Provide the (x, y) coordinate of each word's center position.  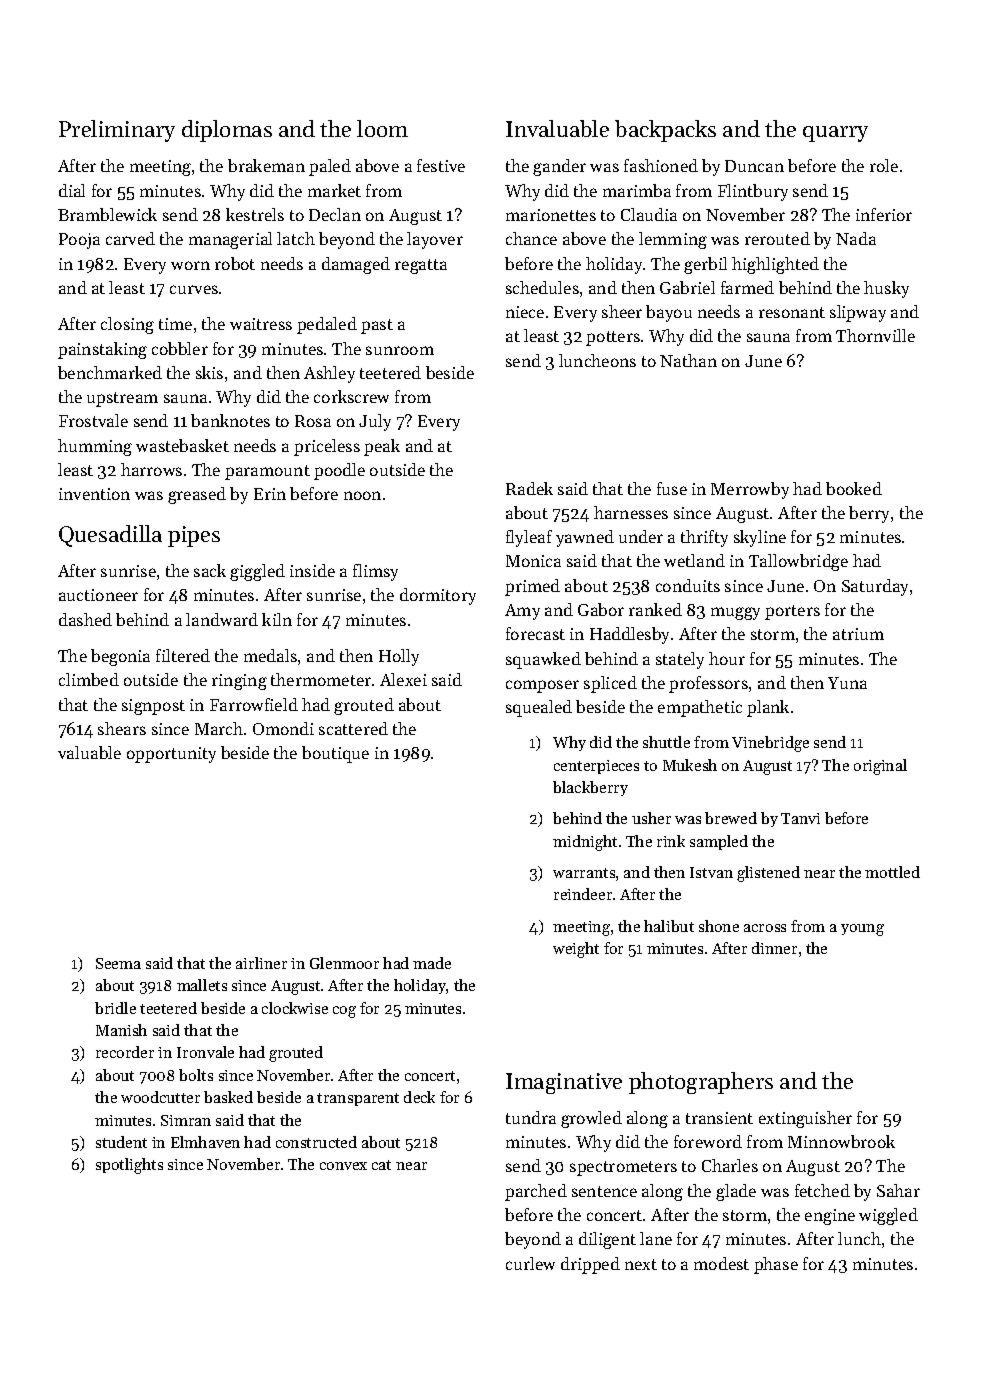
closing (127, 325)
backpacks (665, 131)
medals (270, 655)
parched (536, 1192)
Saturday (875, 587)
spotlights (129, 1166)
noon (362, 495)
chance (531, 238)
